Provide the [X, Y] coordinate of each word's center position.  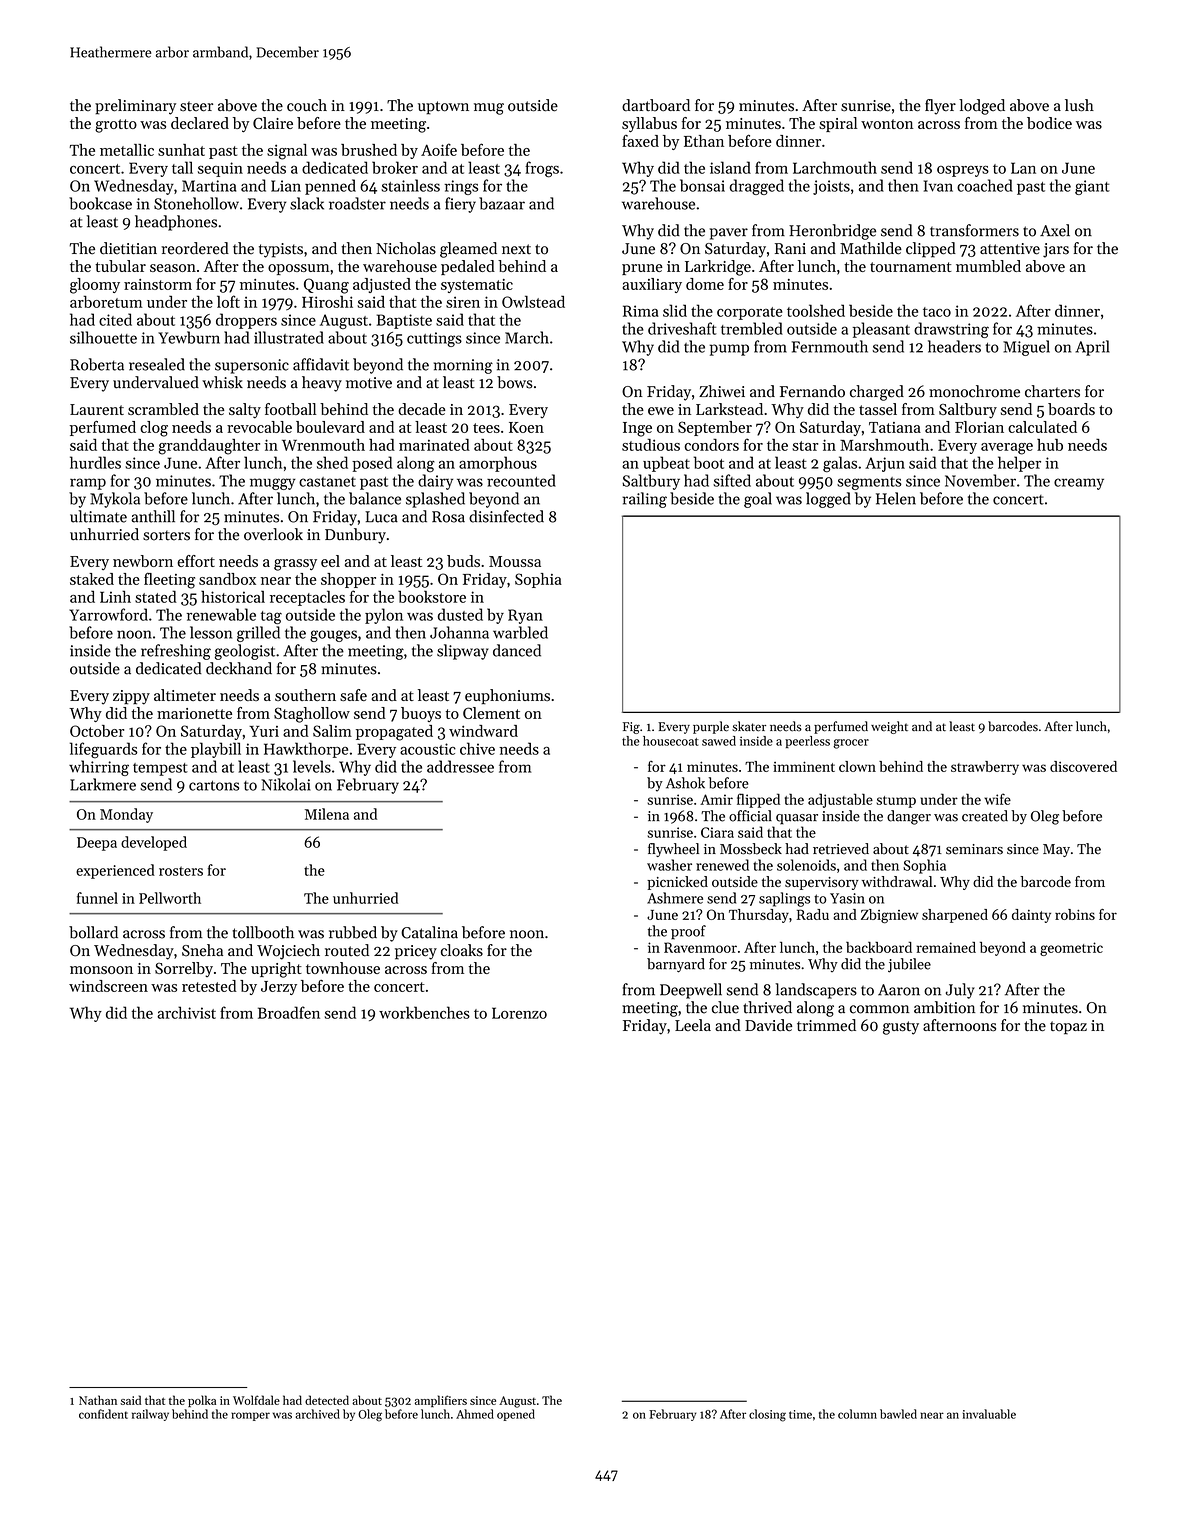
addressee [460, 766]
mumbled [988, 266]
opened [516, 1415]
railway [150, 1415]
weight [889, 727]
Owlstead [533, 301]
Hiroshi [327, 302]
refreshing [176, 652]
